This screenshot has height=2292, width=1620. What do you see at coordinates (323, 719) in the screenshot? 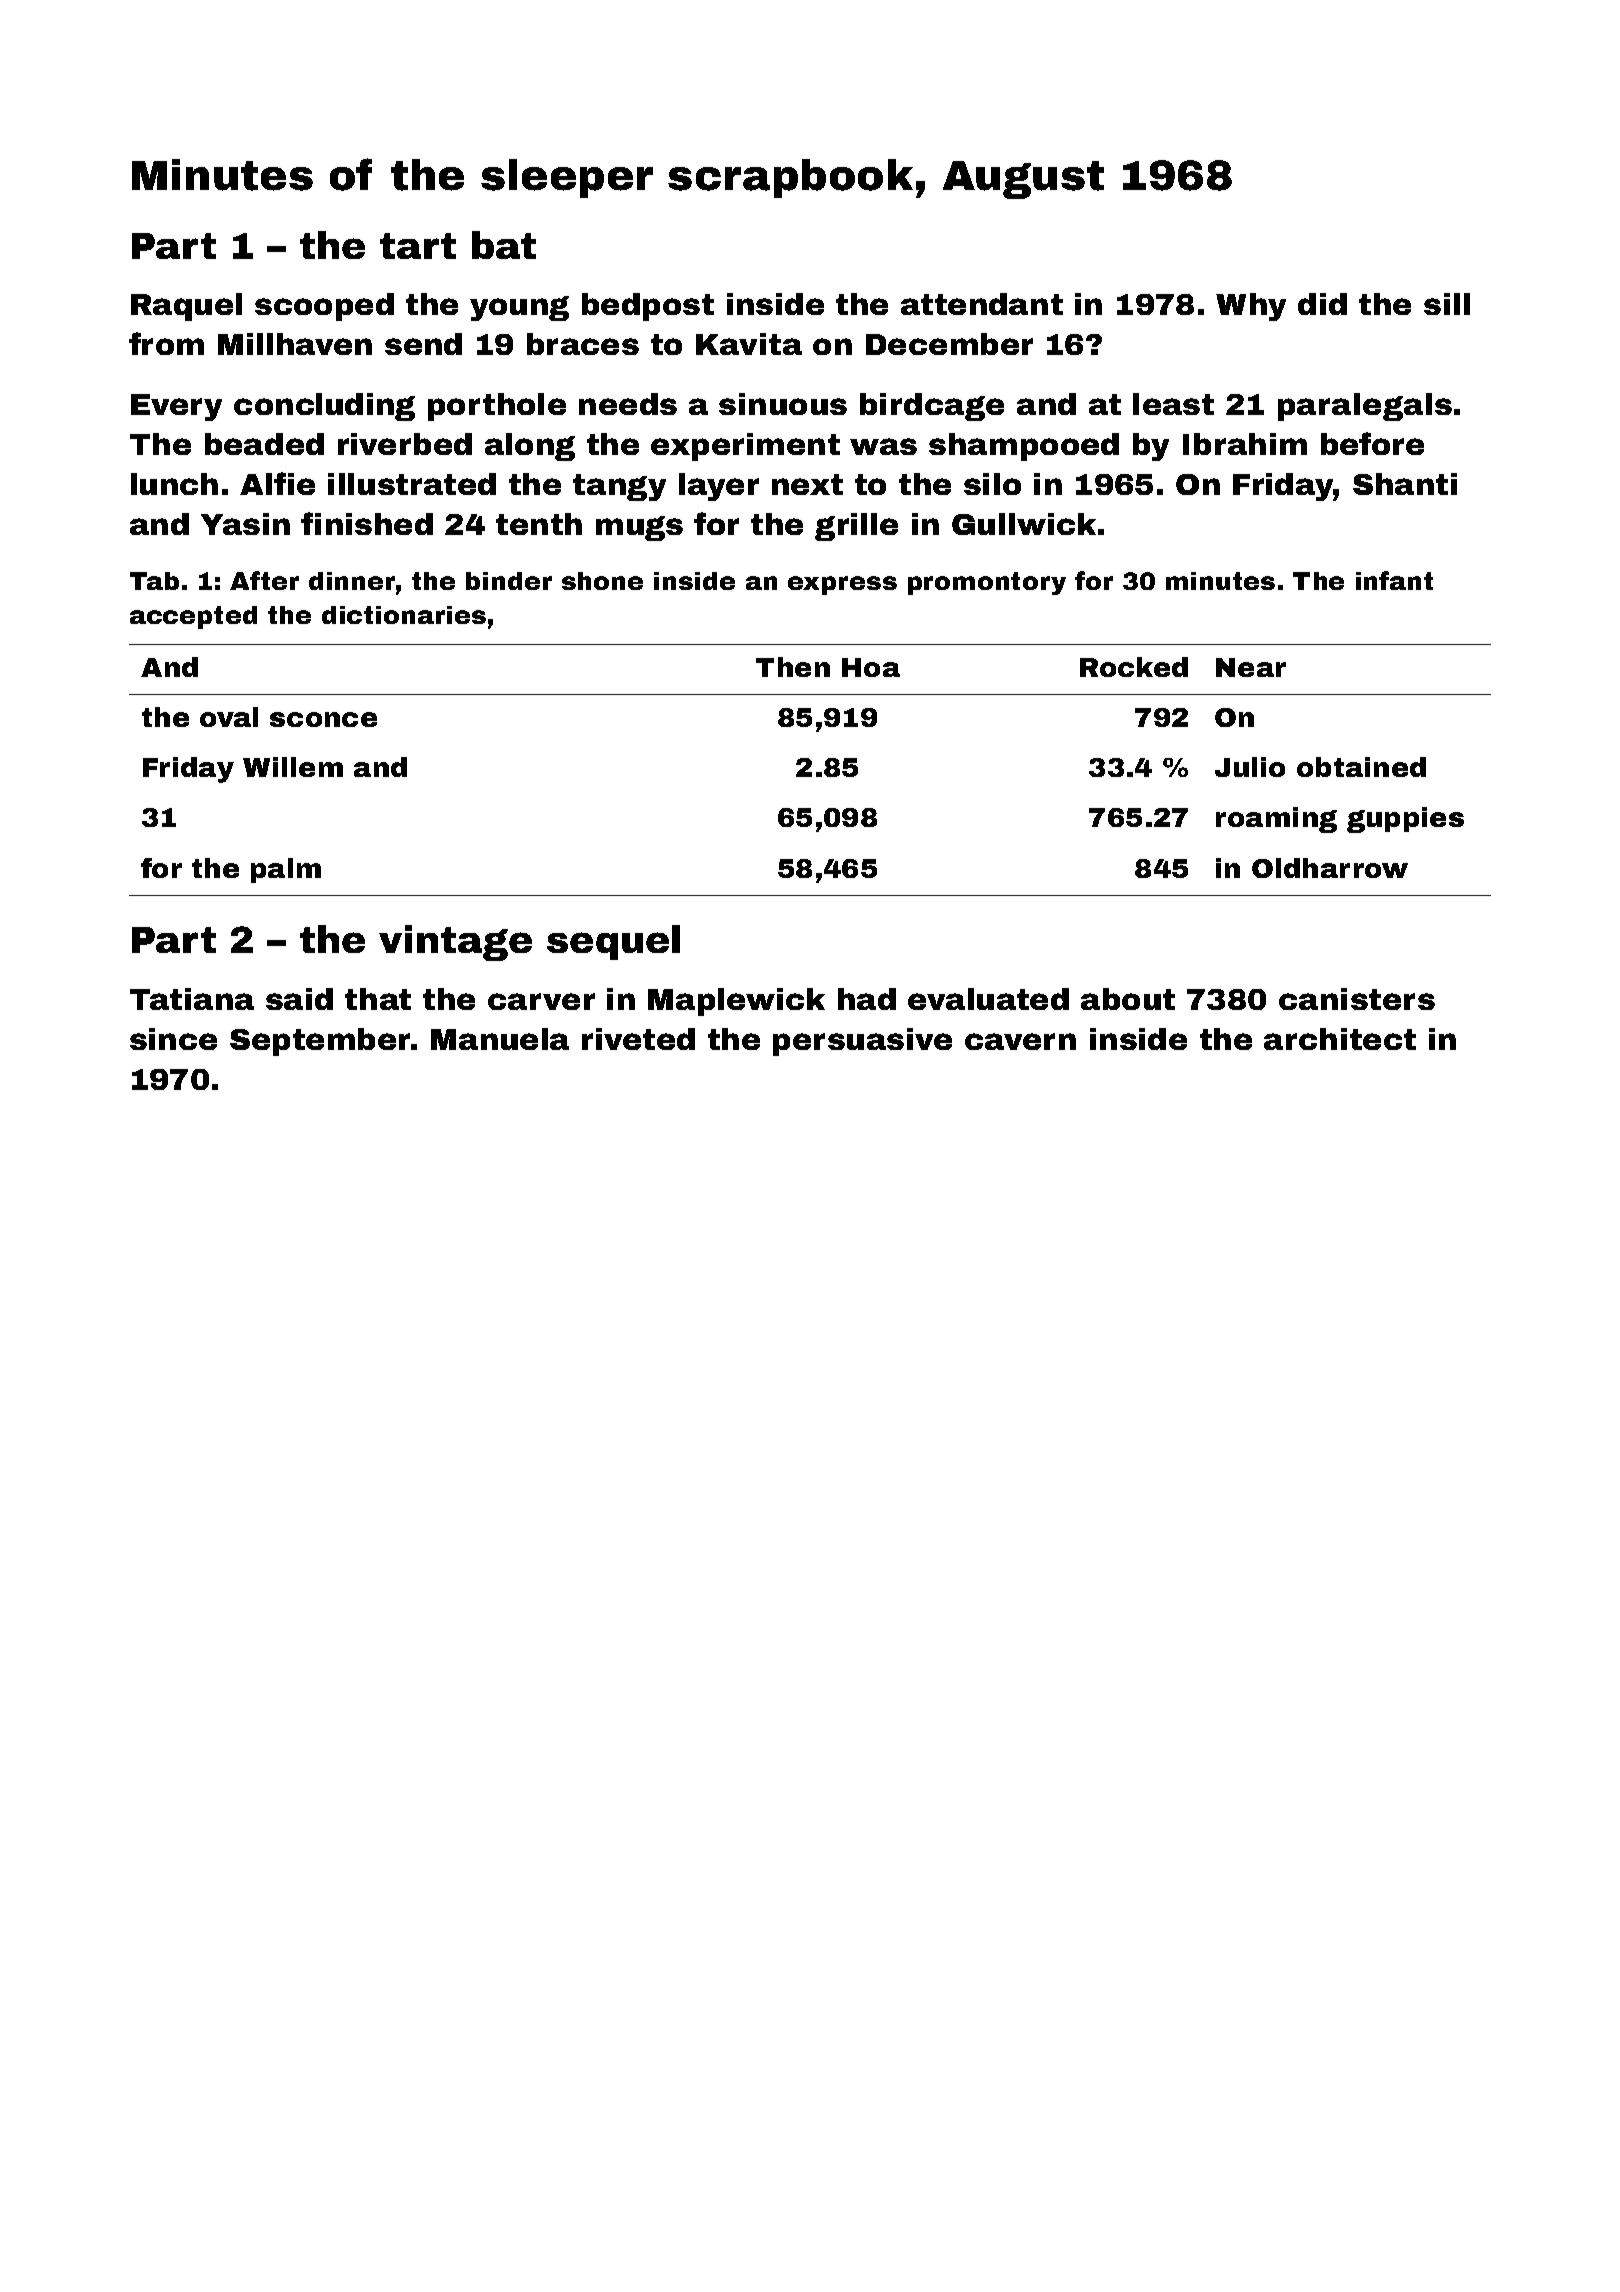
I see `sconce` at bounding box center [323, 719].
